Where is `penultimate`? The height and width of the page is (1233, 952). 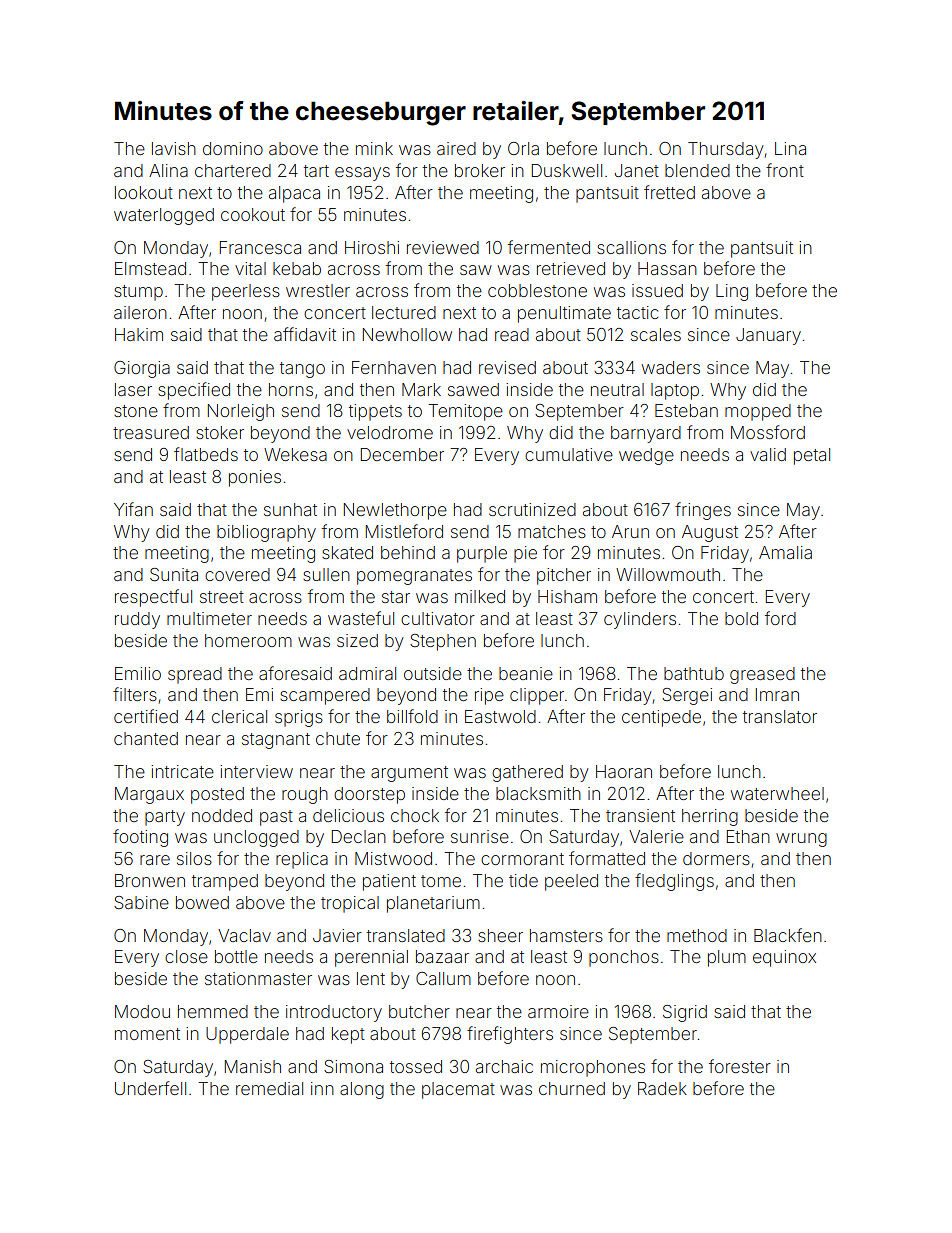
penultimate is located at coordinates (564, 314).
